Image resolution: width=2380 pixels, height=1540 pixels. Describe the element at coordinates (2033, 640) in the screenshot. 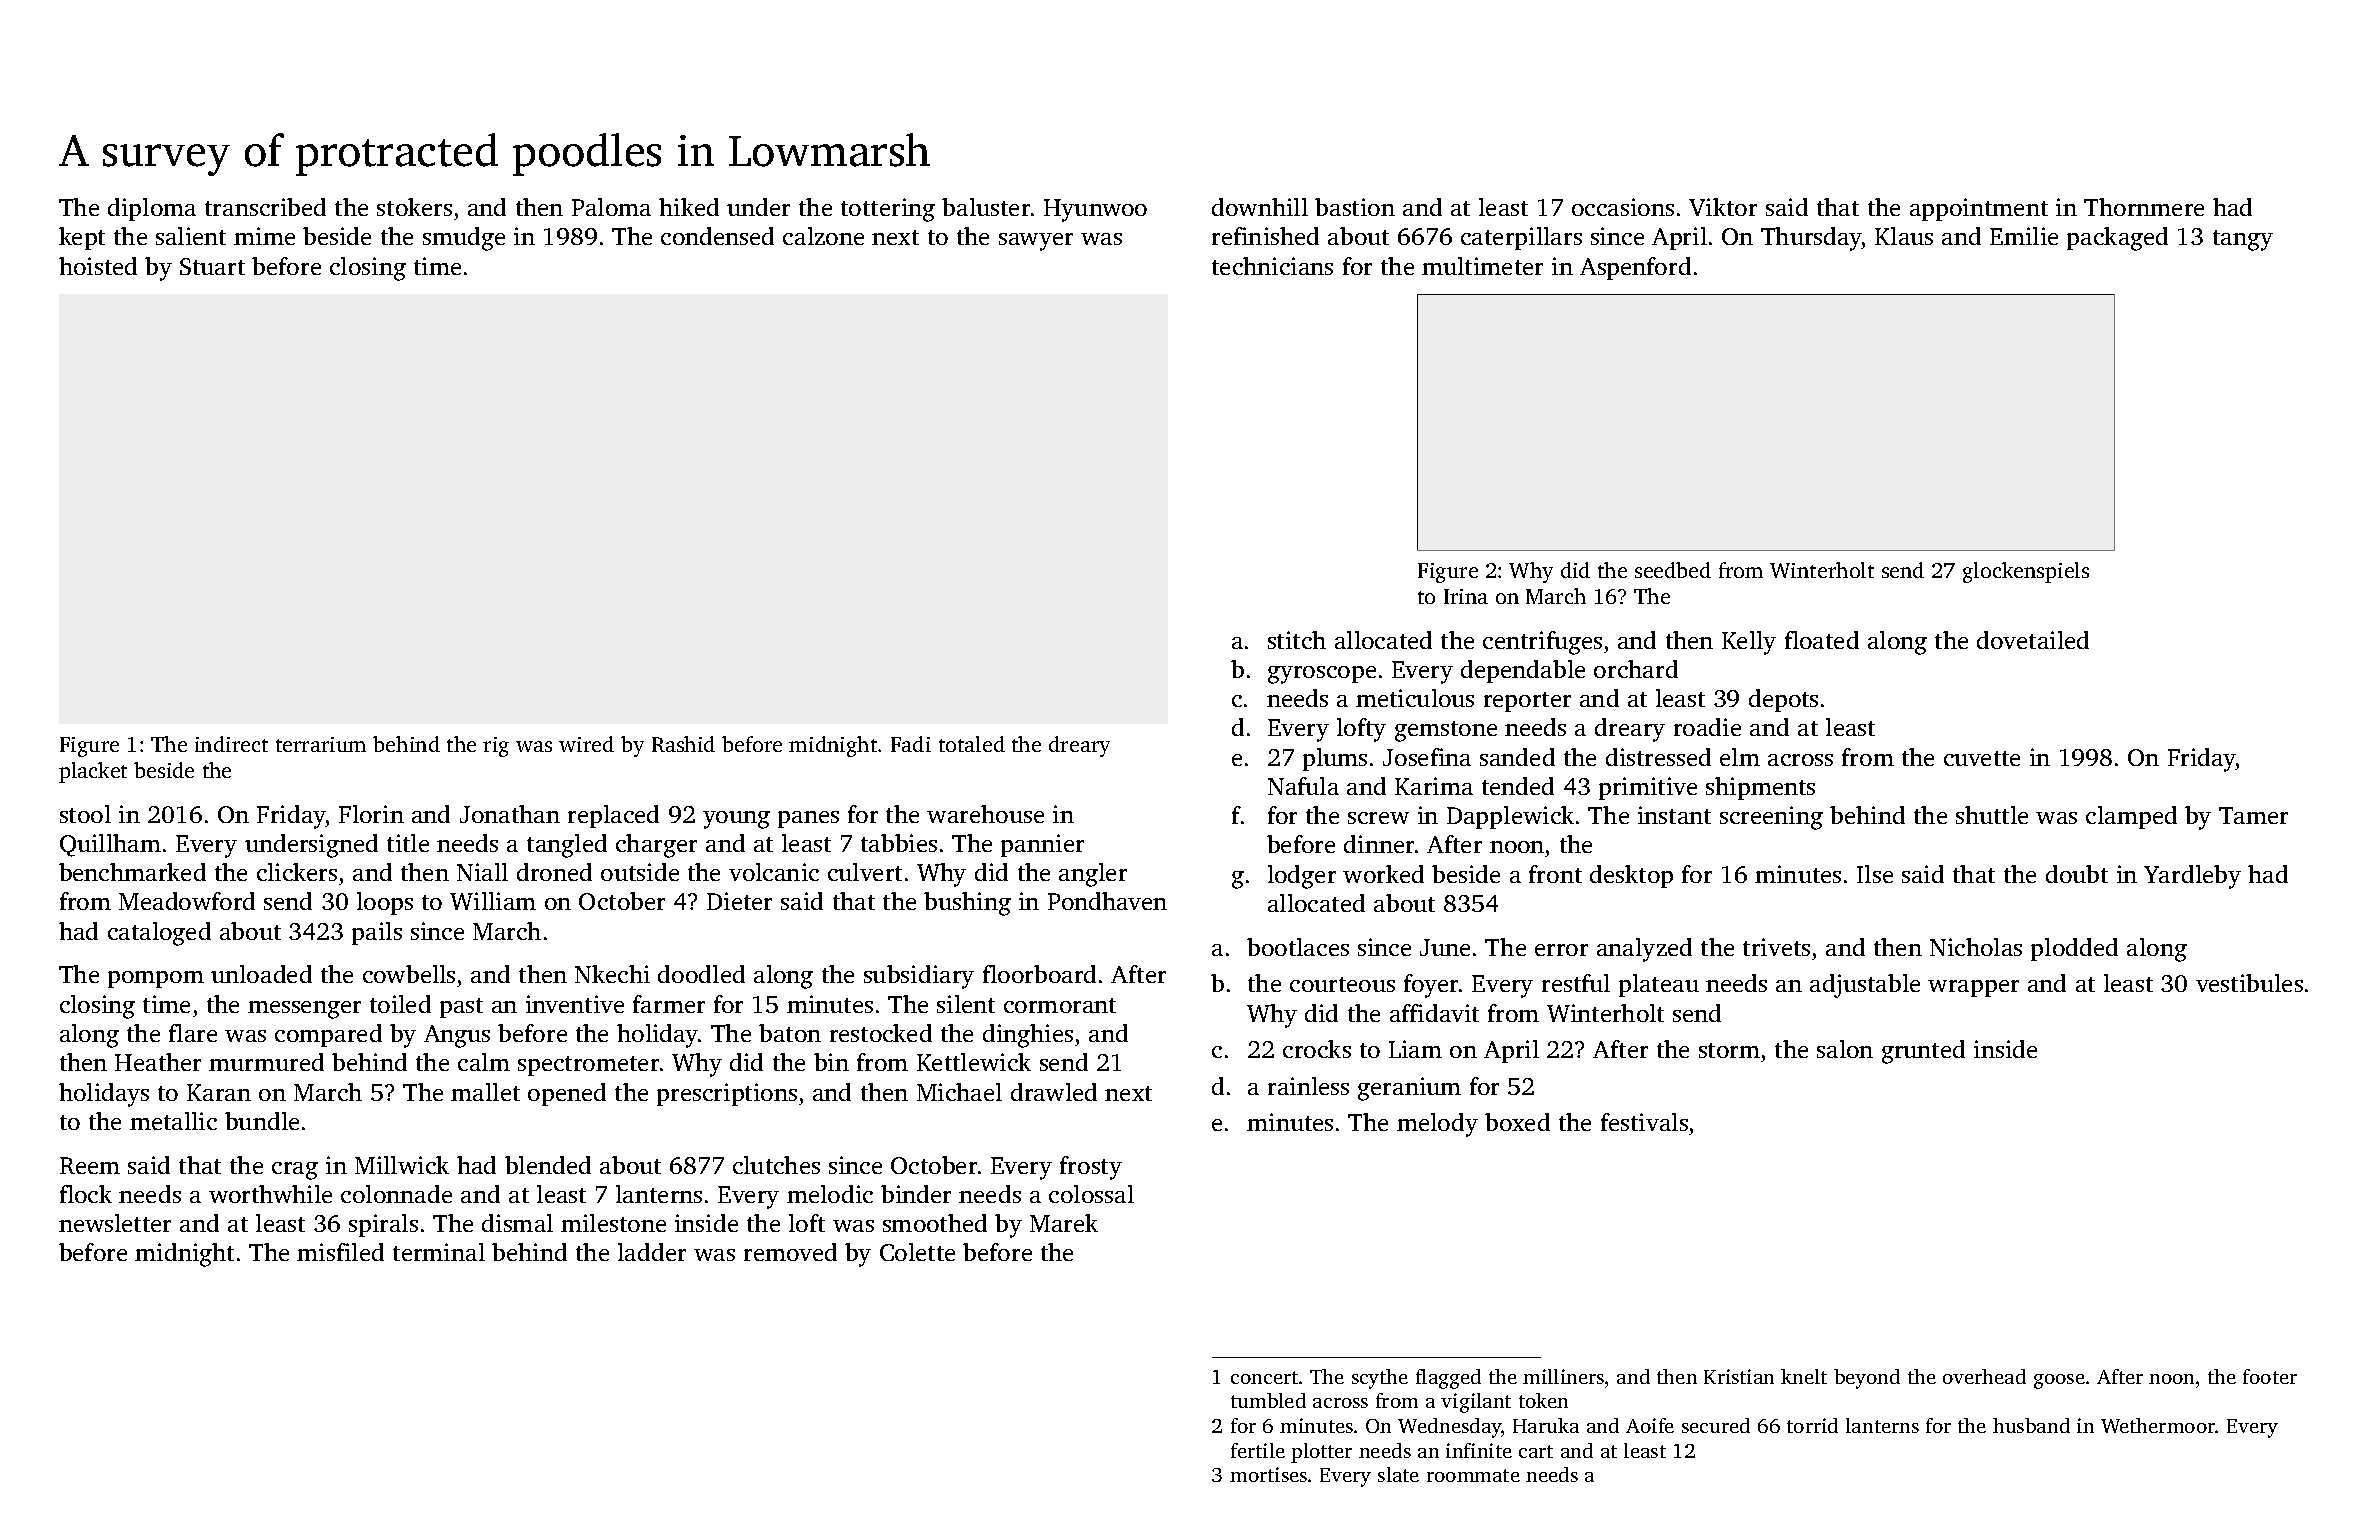

I see `dovetailed` at that location.
